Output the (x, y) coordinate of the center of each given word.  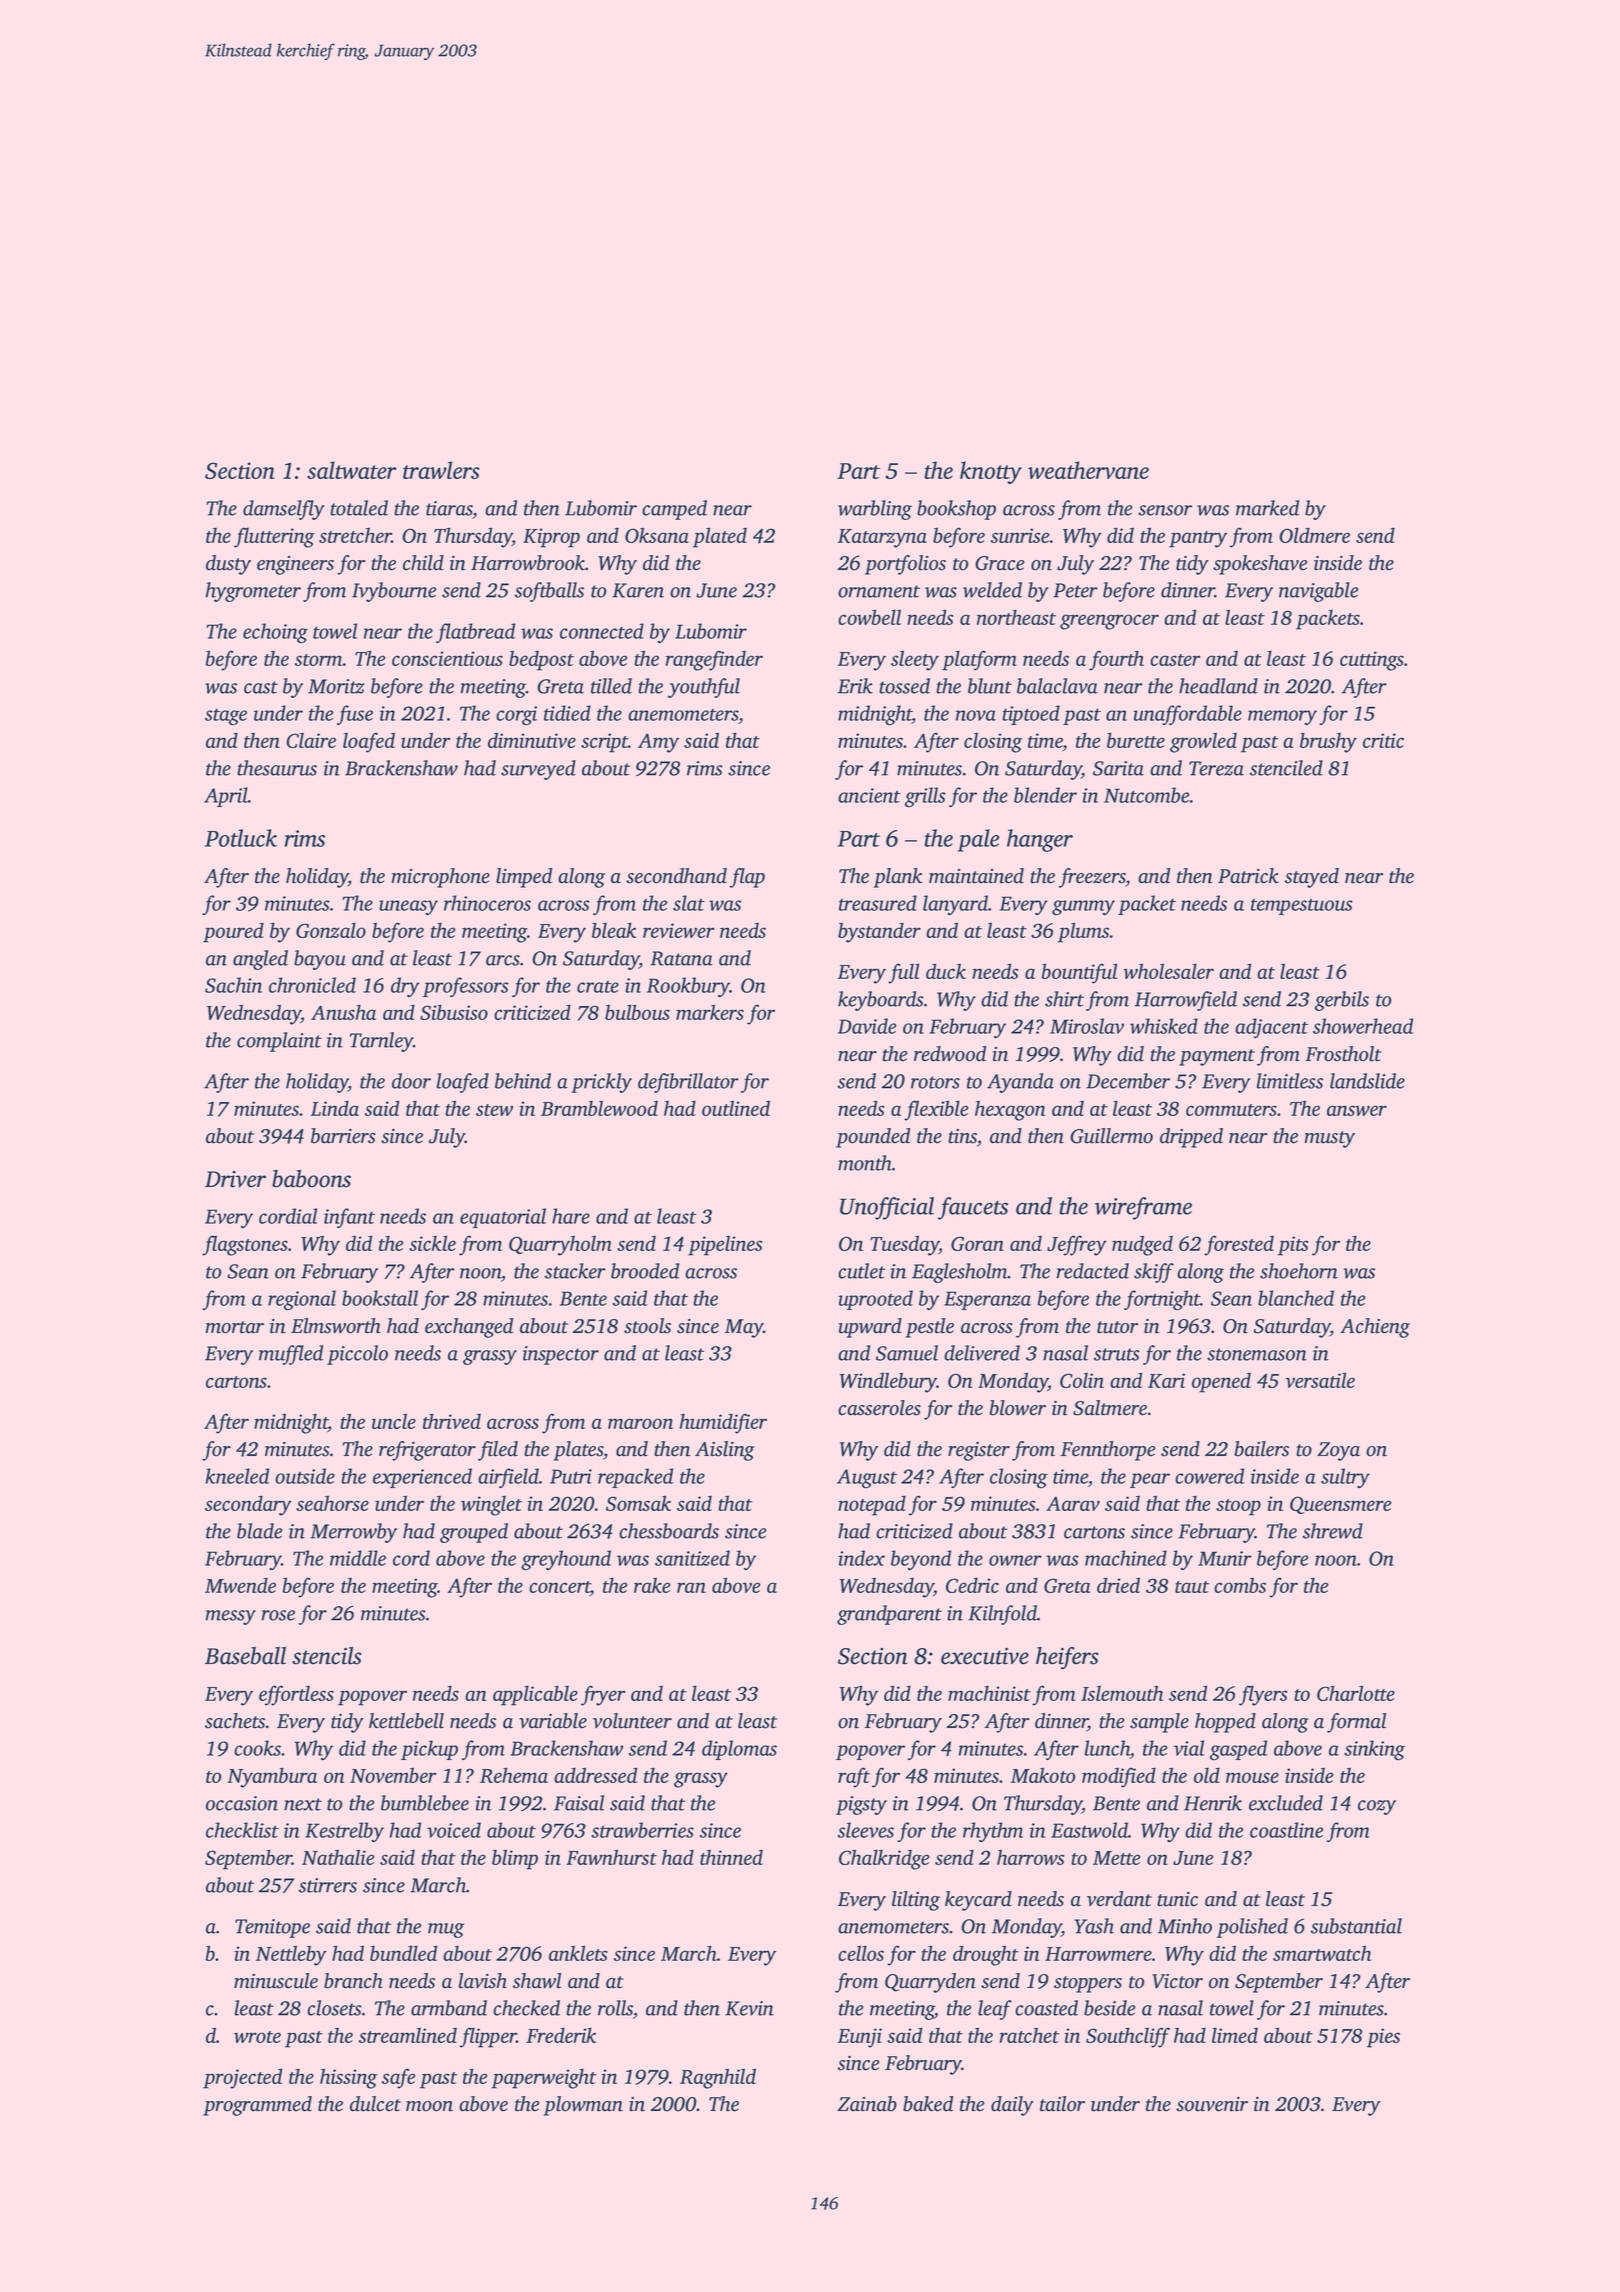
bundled (403, 1953)
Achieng (1375, 1328)
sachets (235, 1721)
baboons (311, 1179)
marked (1267, 508)
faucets (973, 1208)
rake (652, 1585)
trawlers (441, 470)
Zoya (1338, 1451)
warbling (875, 510)
